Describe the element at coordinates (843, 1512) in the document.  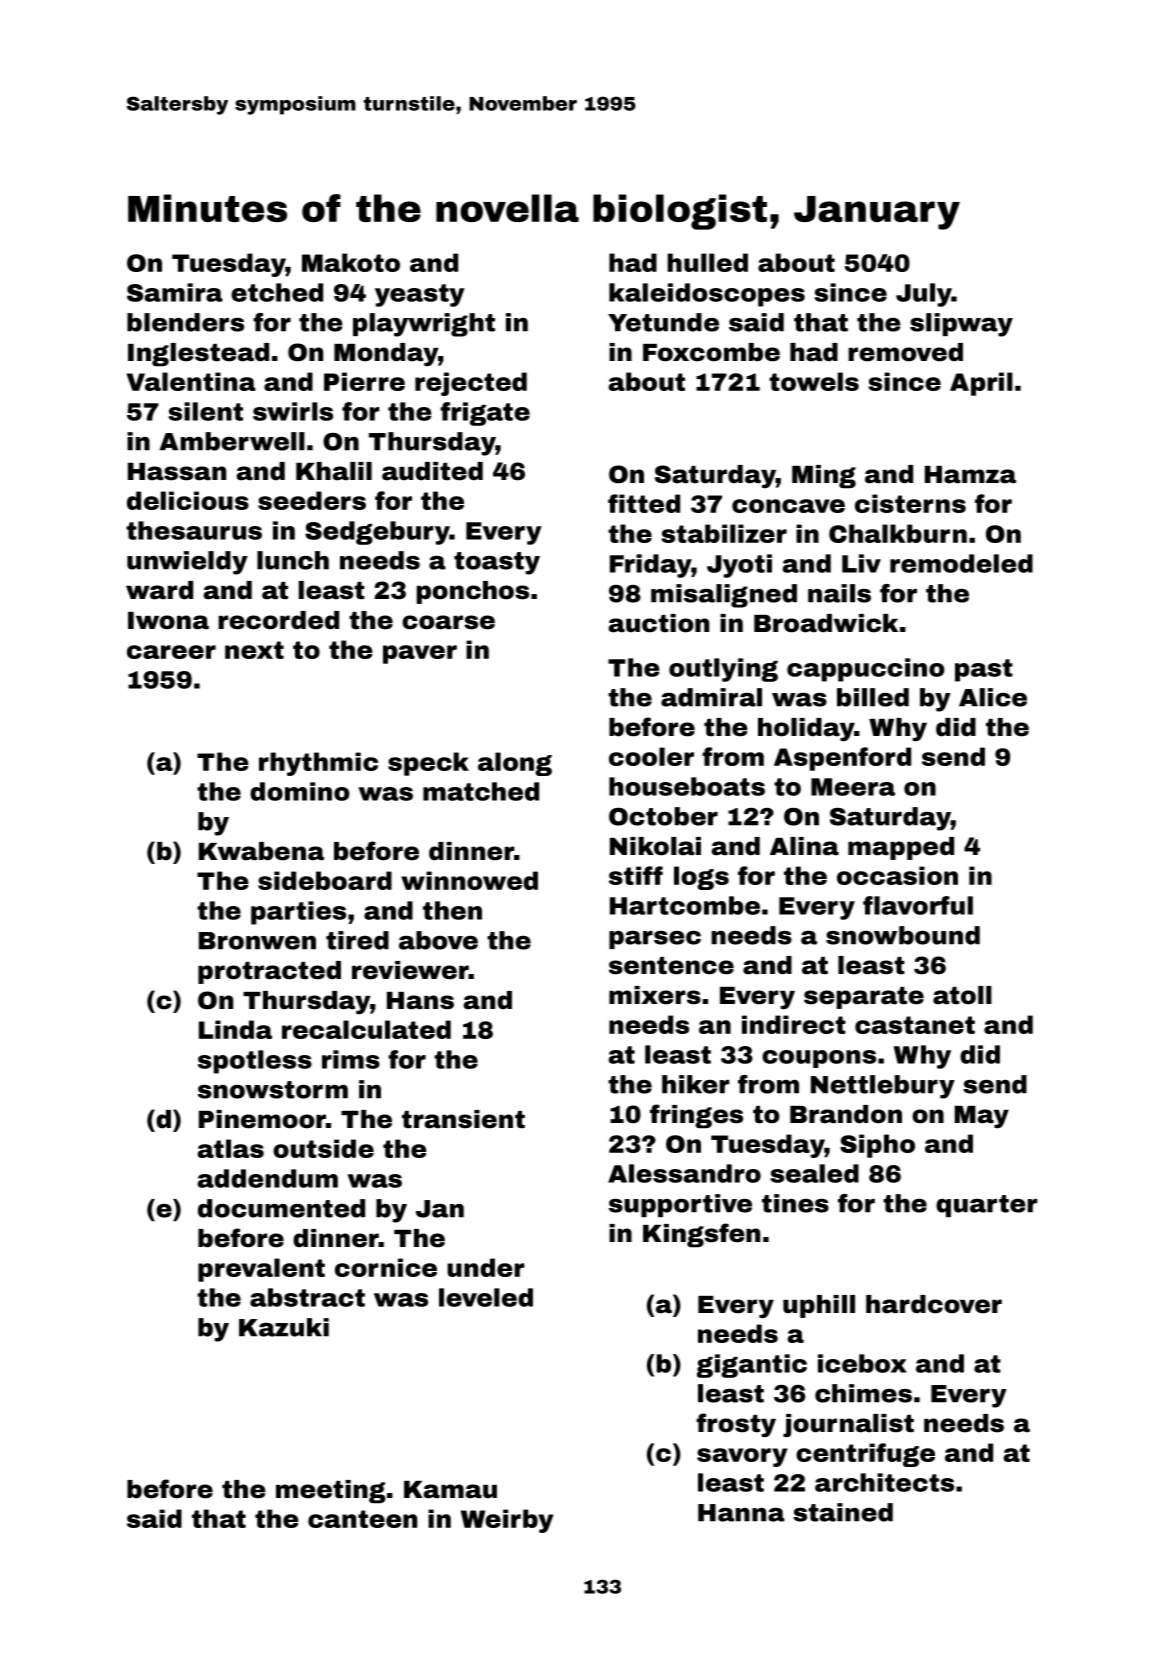
I see `stained` at that location.
